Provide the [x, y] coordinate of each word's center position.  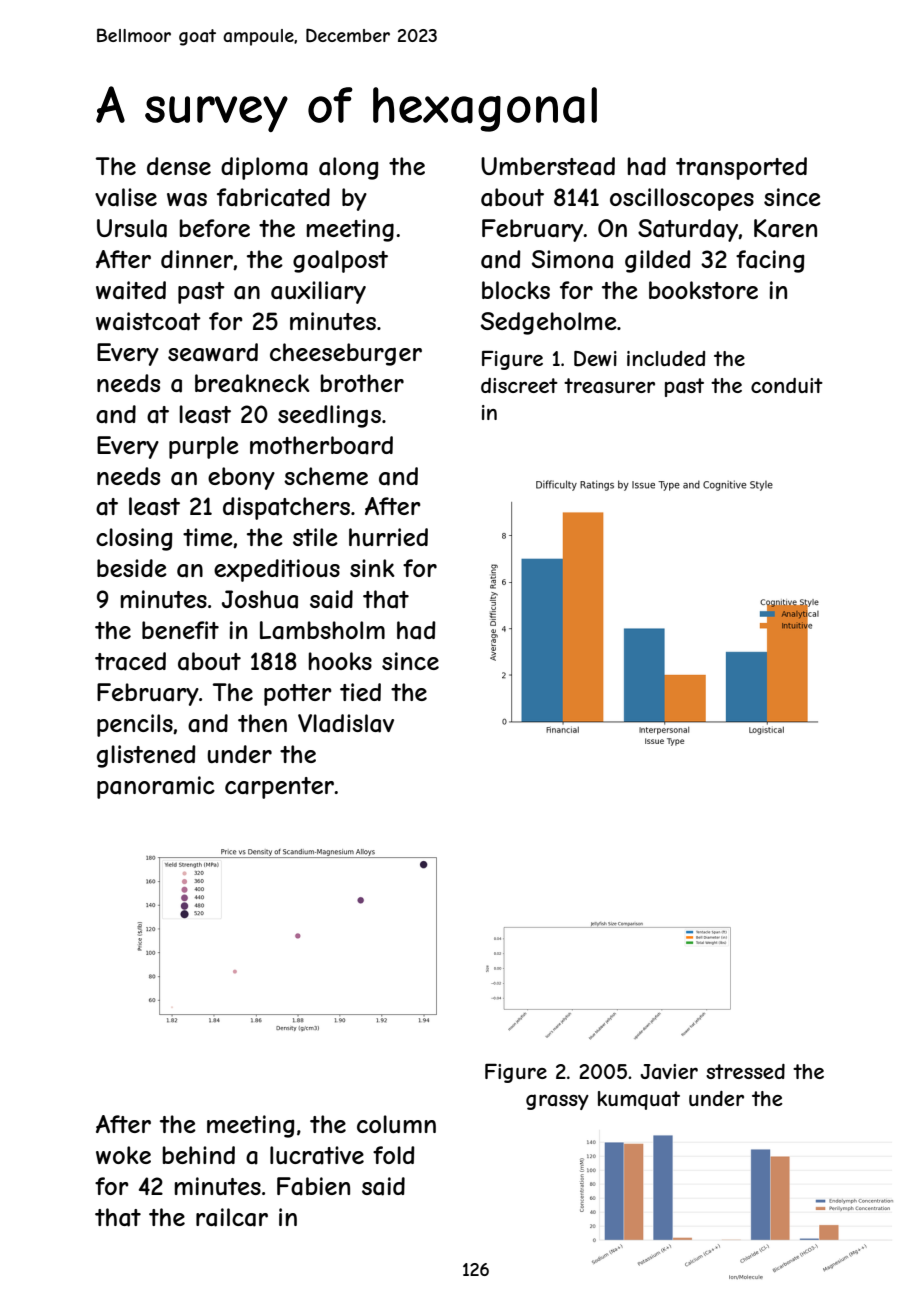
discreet [519, 385]
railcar [232, 1217]
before [215, 228]
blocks [516, 290]
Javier [669, 1072]
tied [360, 692]
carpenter [280, 788]
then [262, 723]
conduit [787, 385]
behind [199, 1155]
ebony [241, 478]
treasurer [609, 386]
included [666, 358]
